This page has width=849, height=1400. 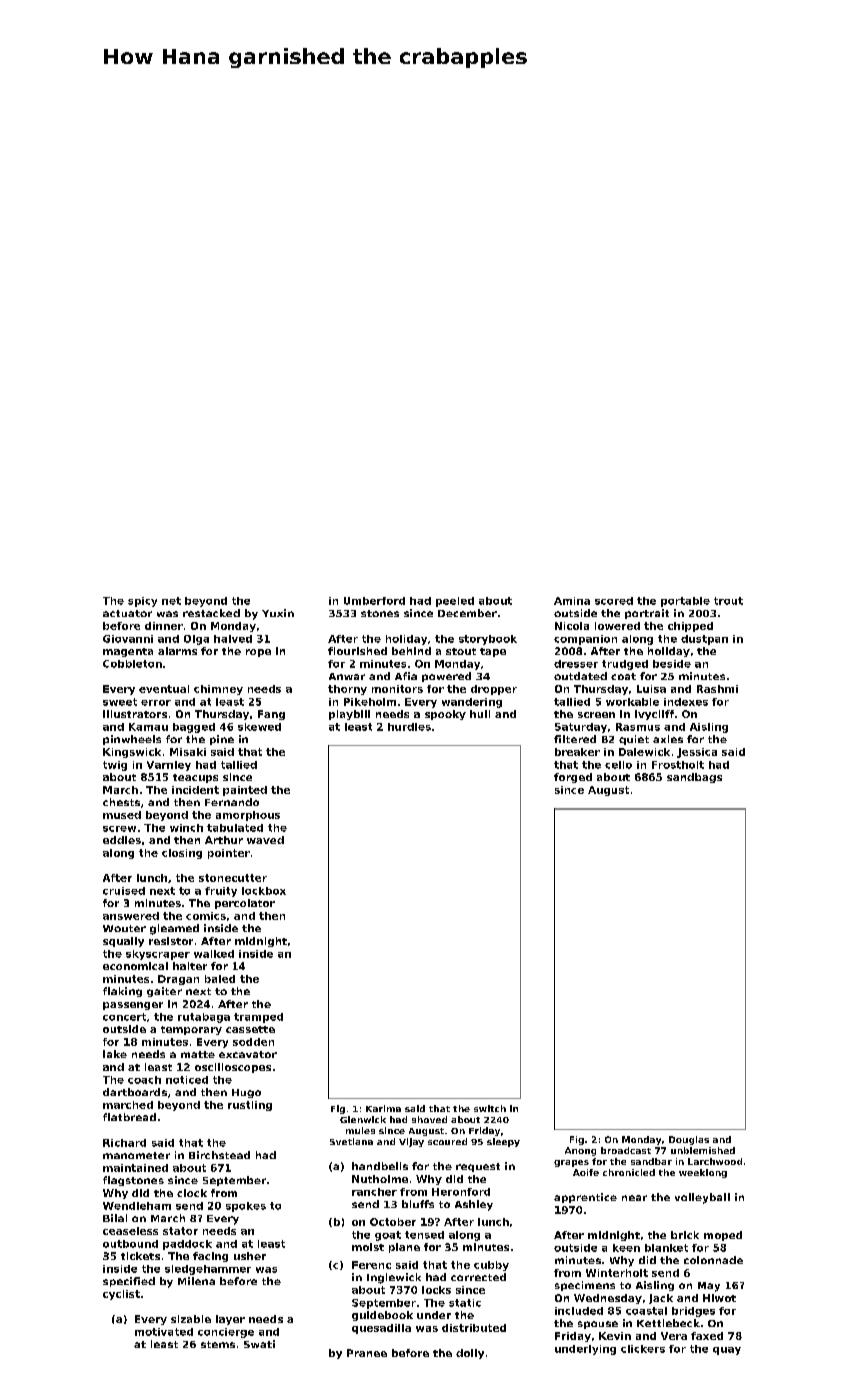 I want to click on excavator, so click(x=248, y=1054).
